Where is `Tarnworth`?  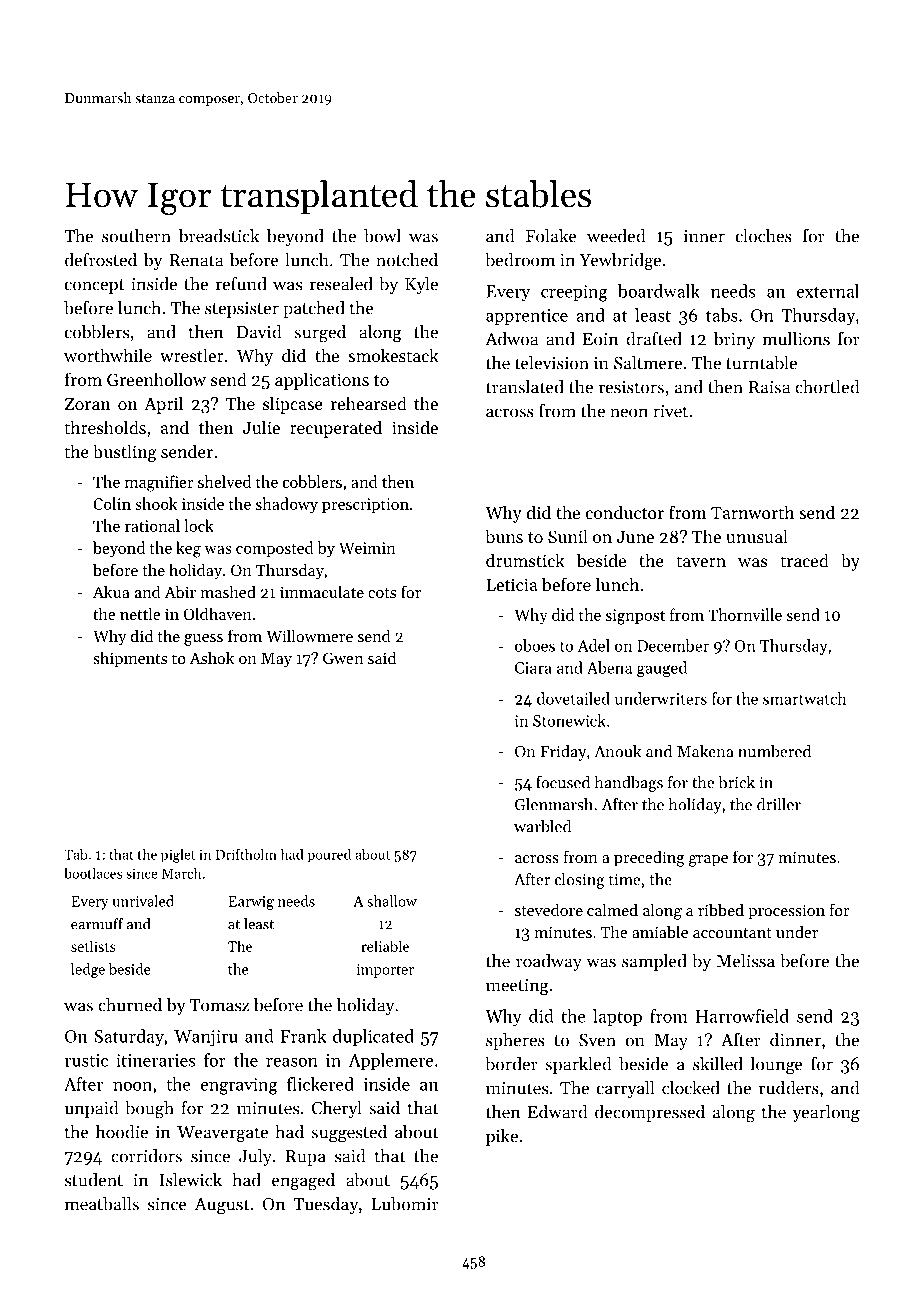
Tarnworth is located at coordinates (752, 512).
